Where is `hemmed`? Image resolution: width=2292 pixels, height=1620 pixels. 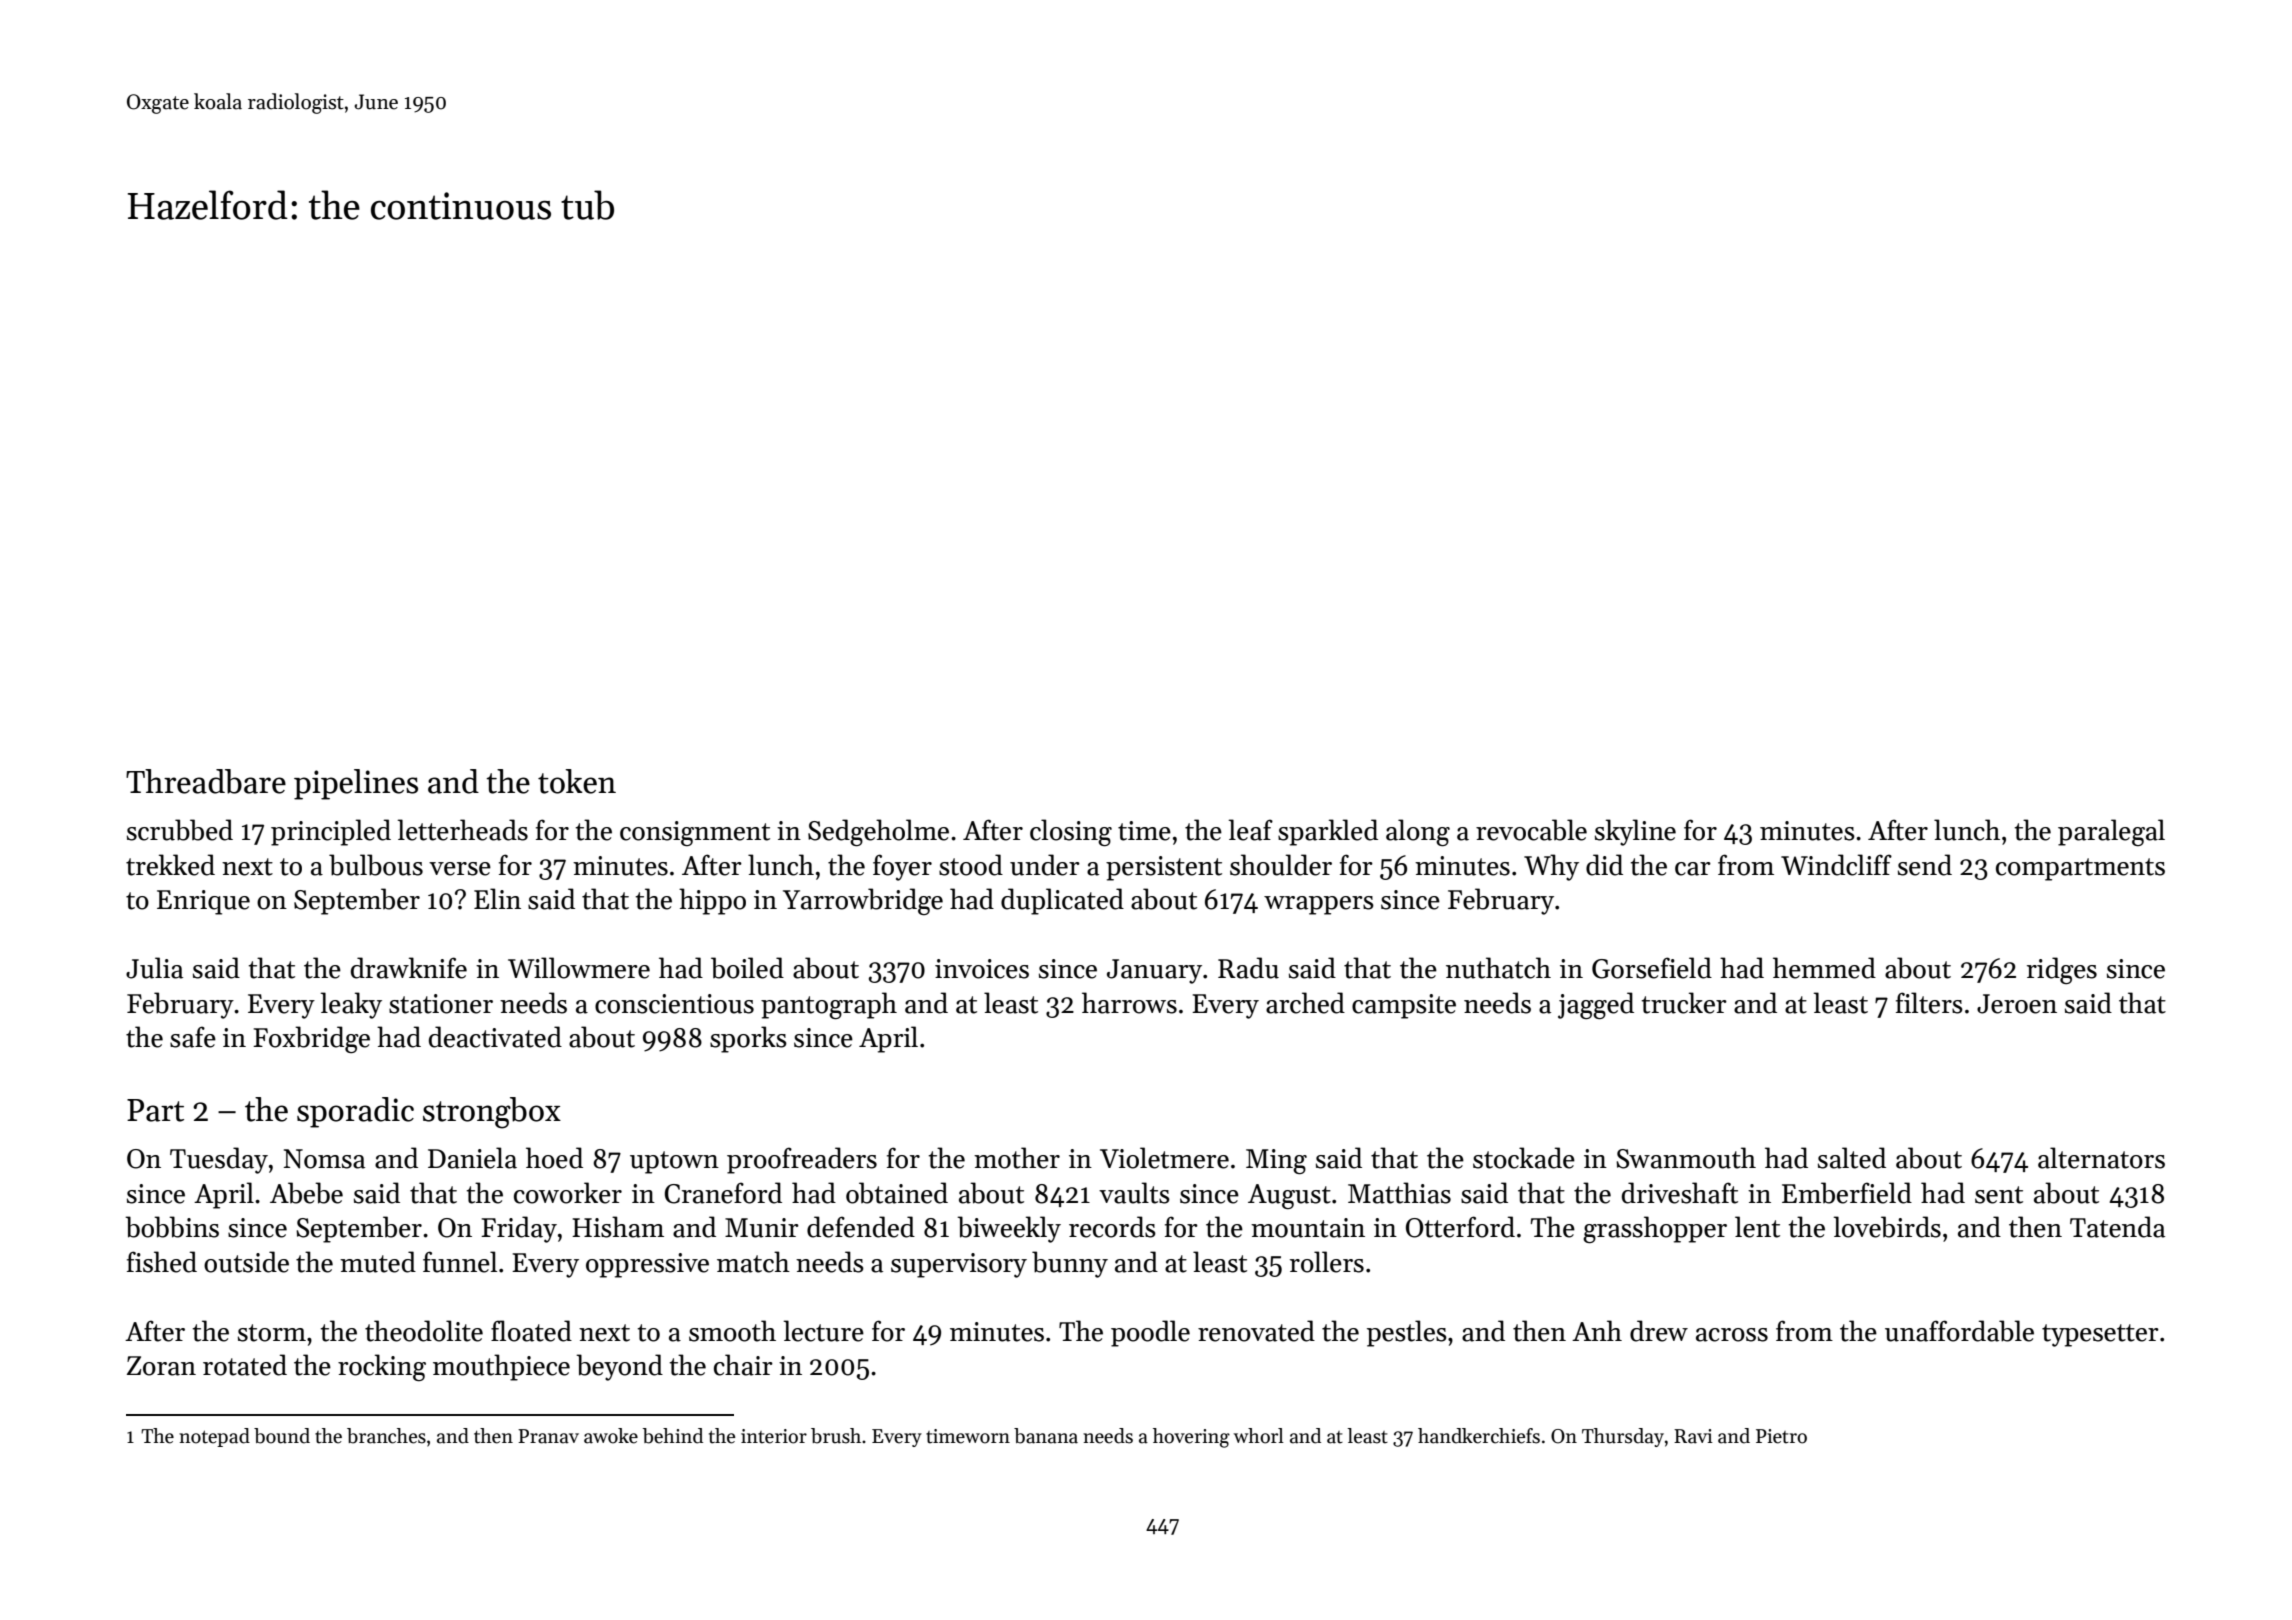
hemmed is located at coordinates (1824, 968).
